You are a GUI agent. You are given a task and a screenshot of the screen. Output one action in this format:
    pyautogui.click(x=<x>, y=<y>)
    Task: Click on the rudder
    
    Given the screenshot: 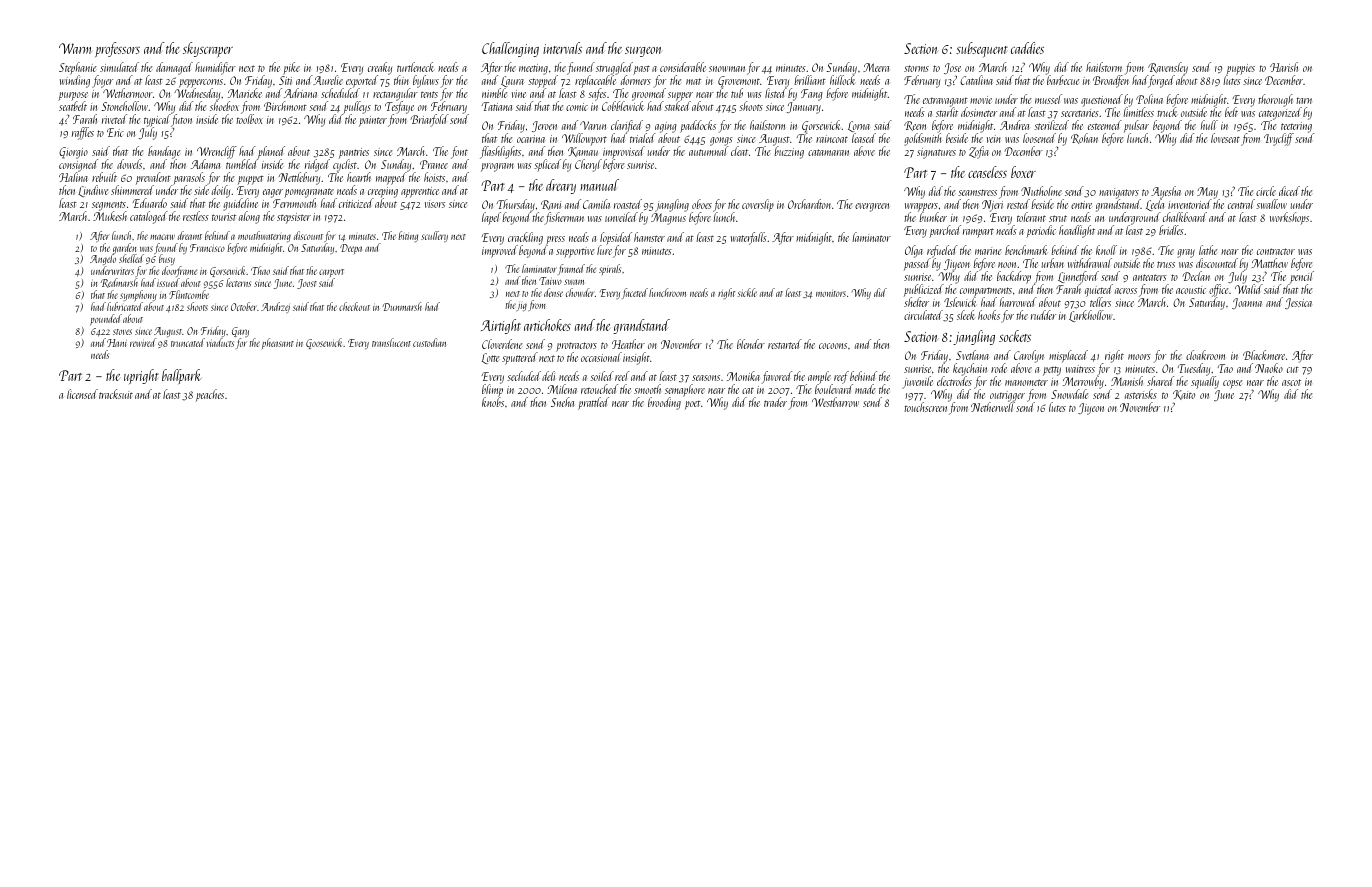 What is the action you would take?
    pyautogui.click(x=1043, y=315)
